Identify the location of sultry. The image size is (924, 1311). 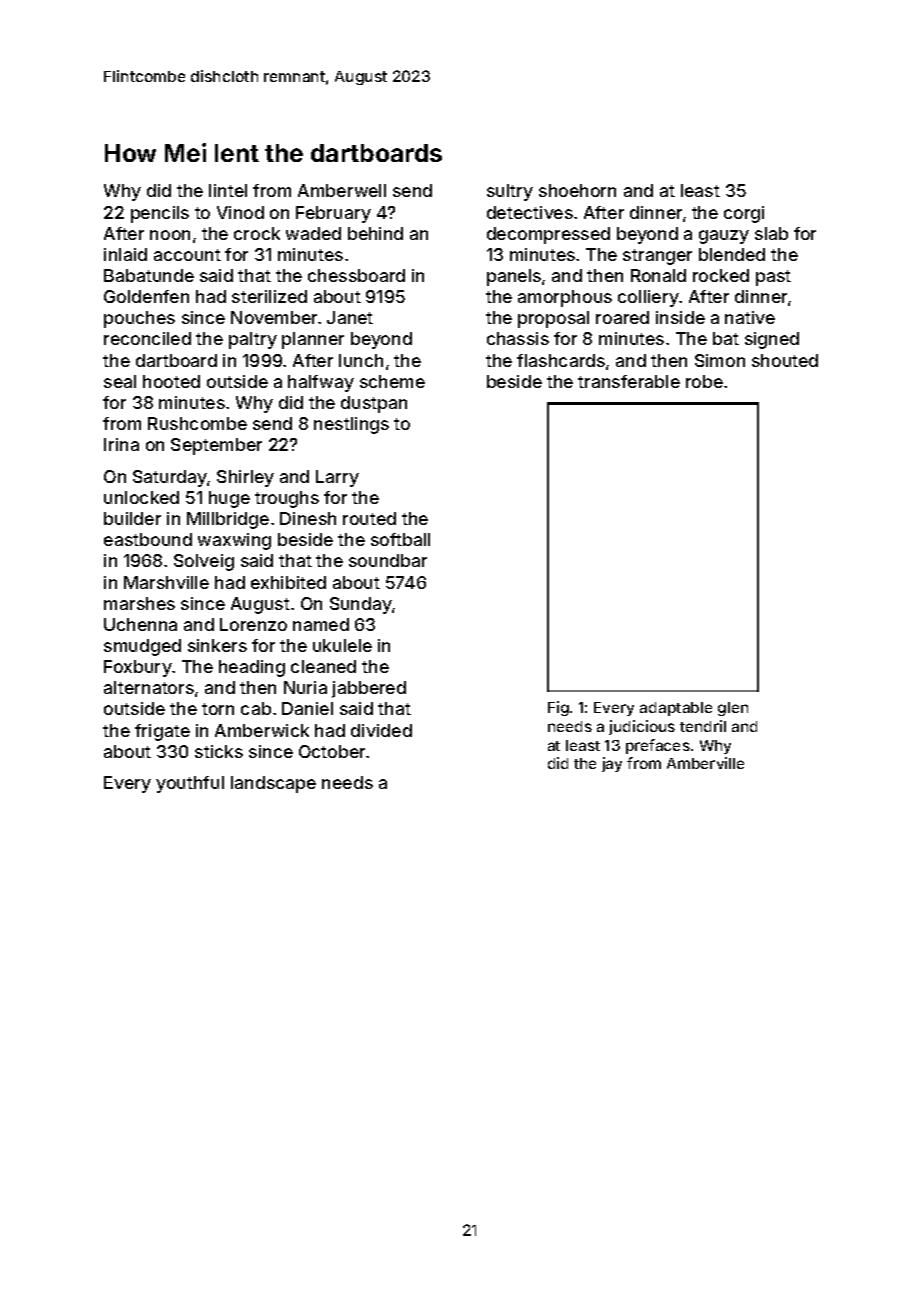
(510, 192).
